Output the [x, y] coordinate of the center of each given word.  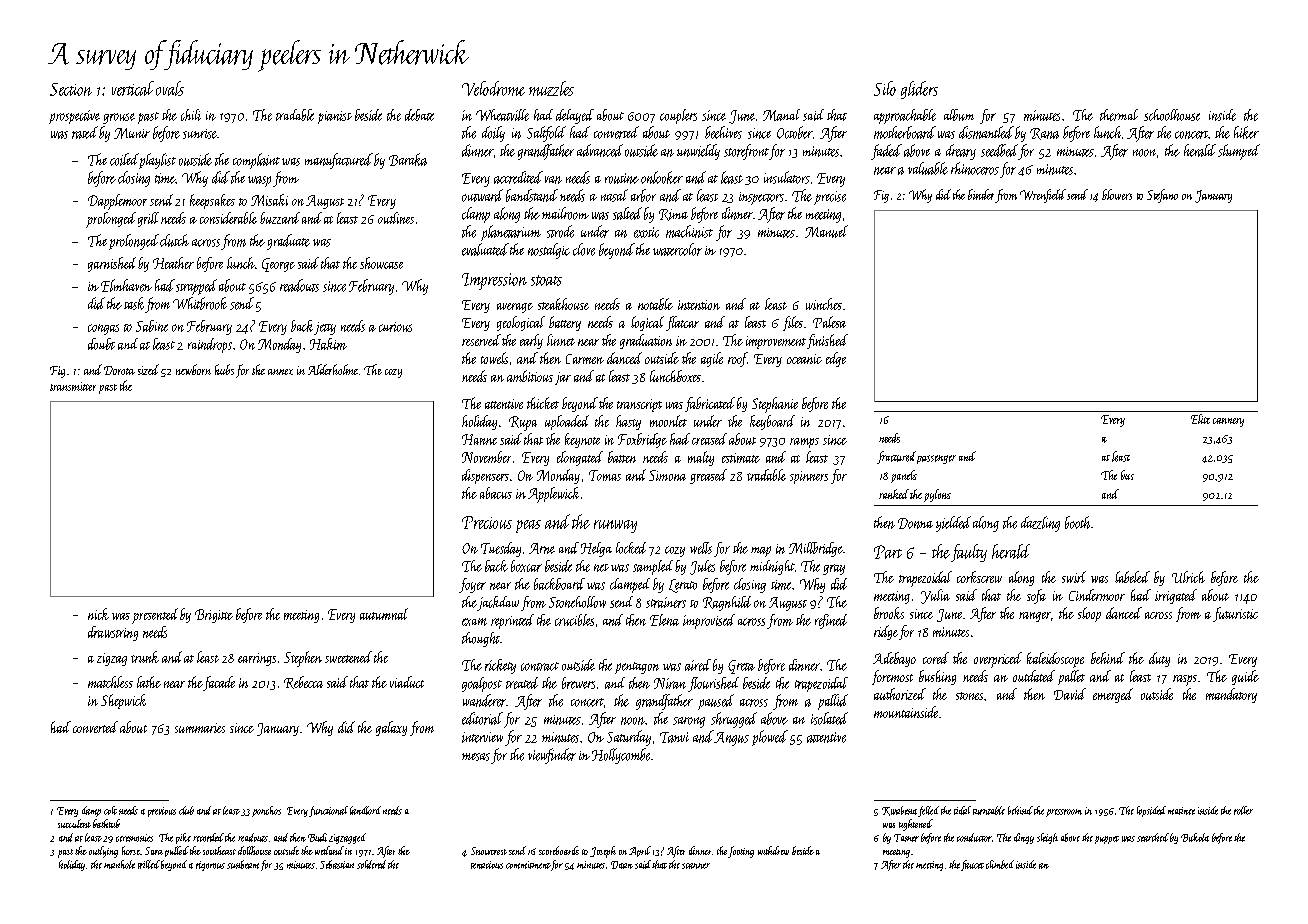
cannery [1228, 422]
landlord [365, 810]
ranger [1035, 617]
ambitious [530, 376]
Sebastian [337, 864]
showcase [381, 263]
